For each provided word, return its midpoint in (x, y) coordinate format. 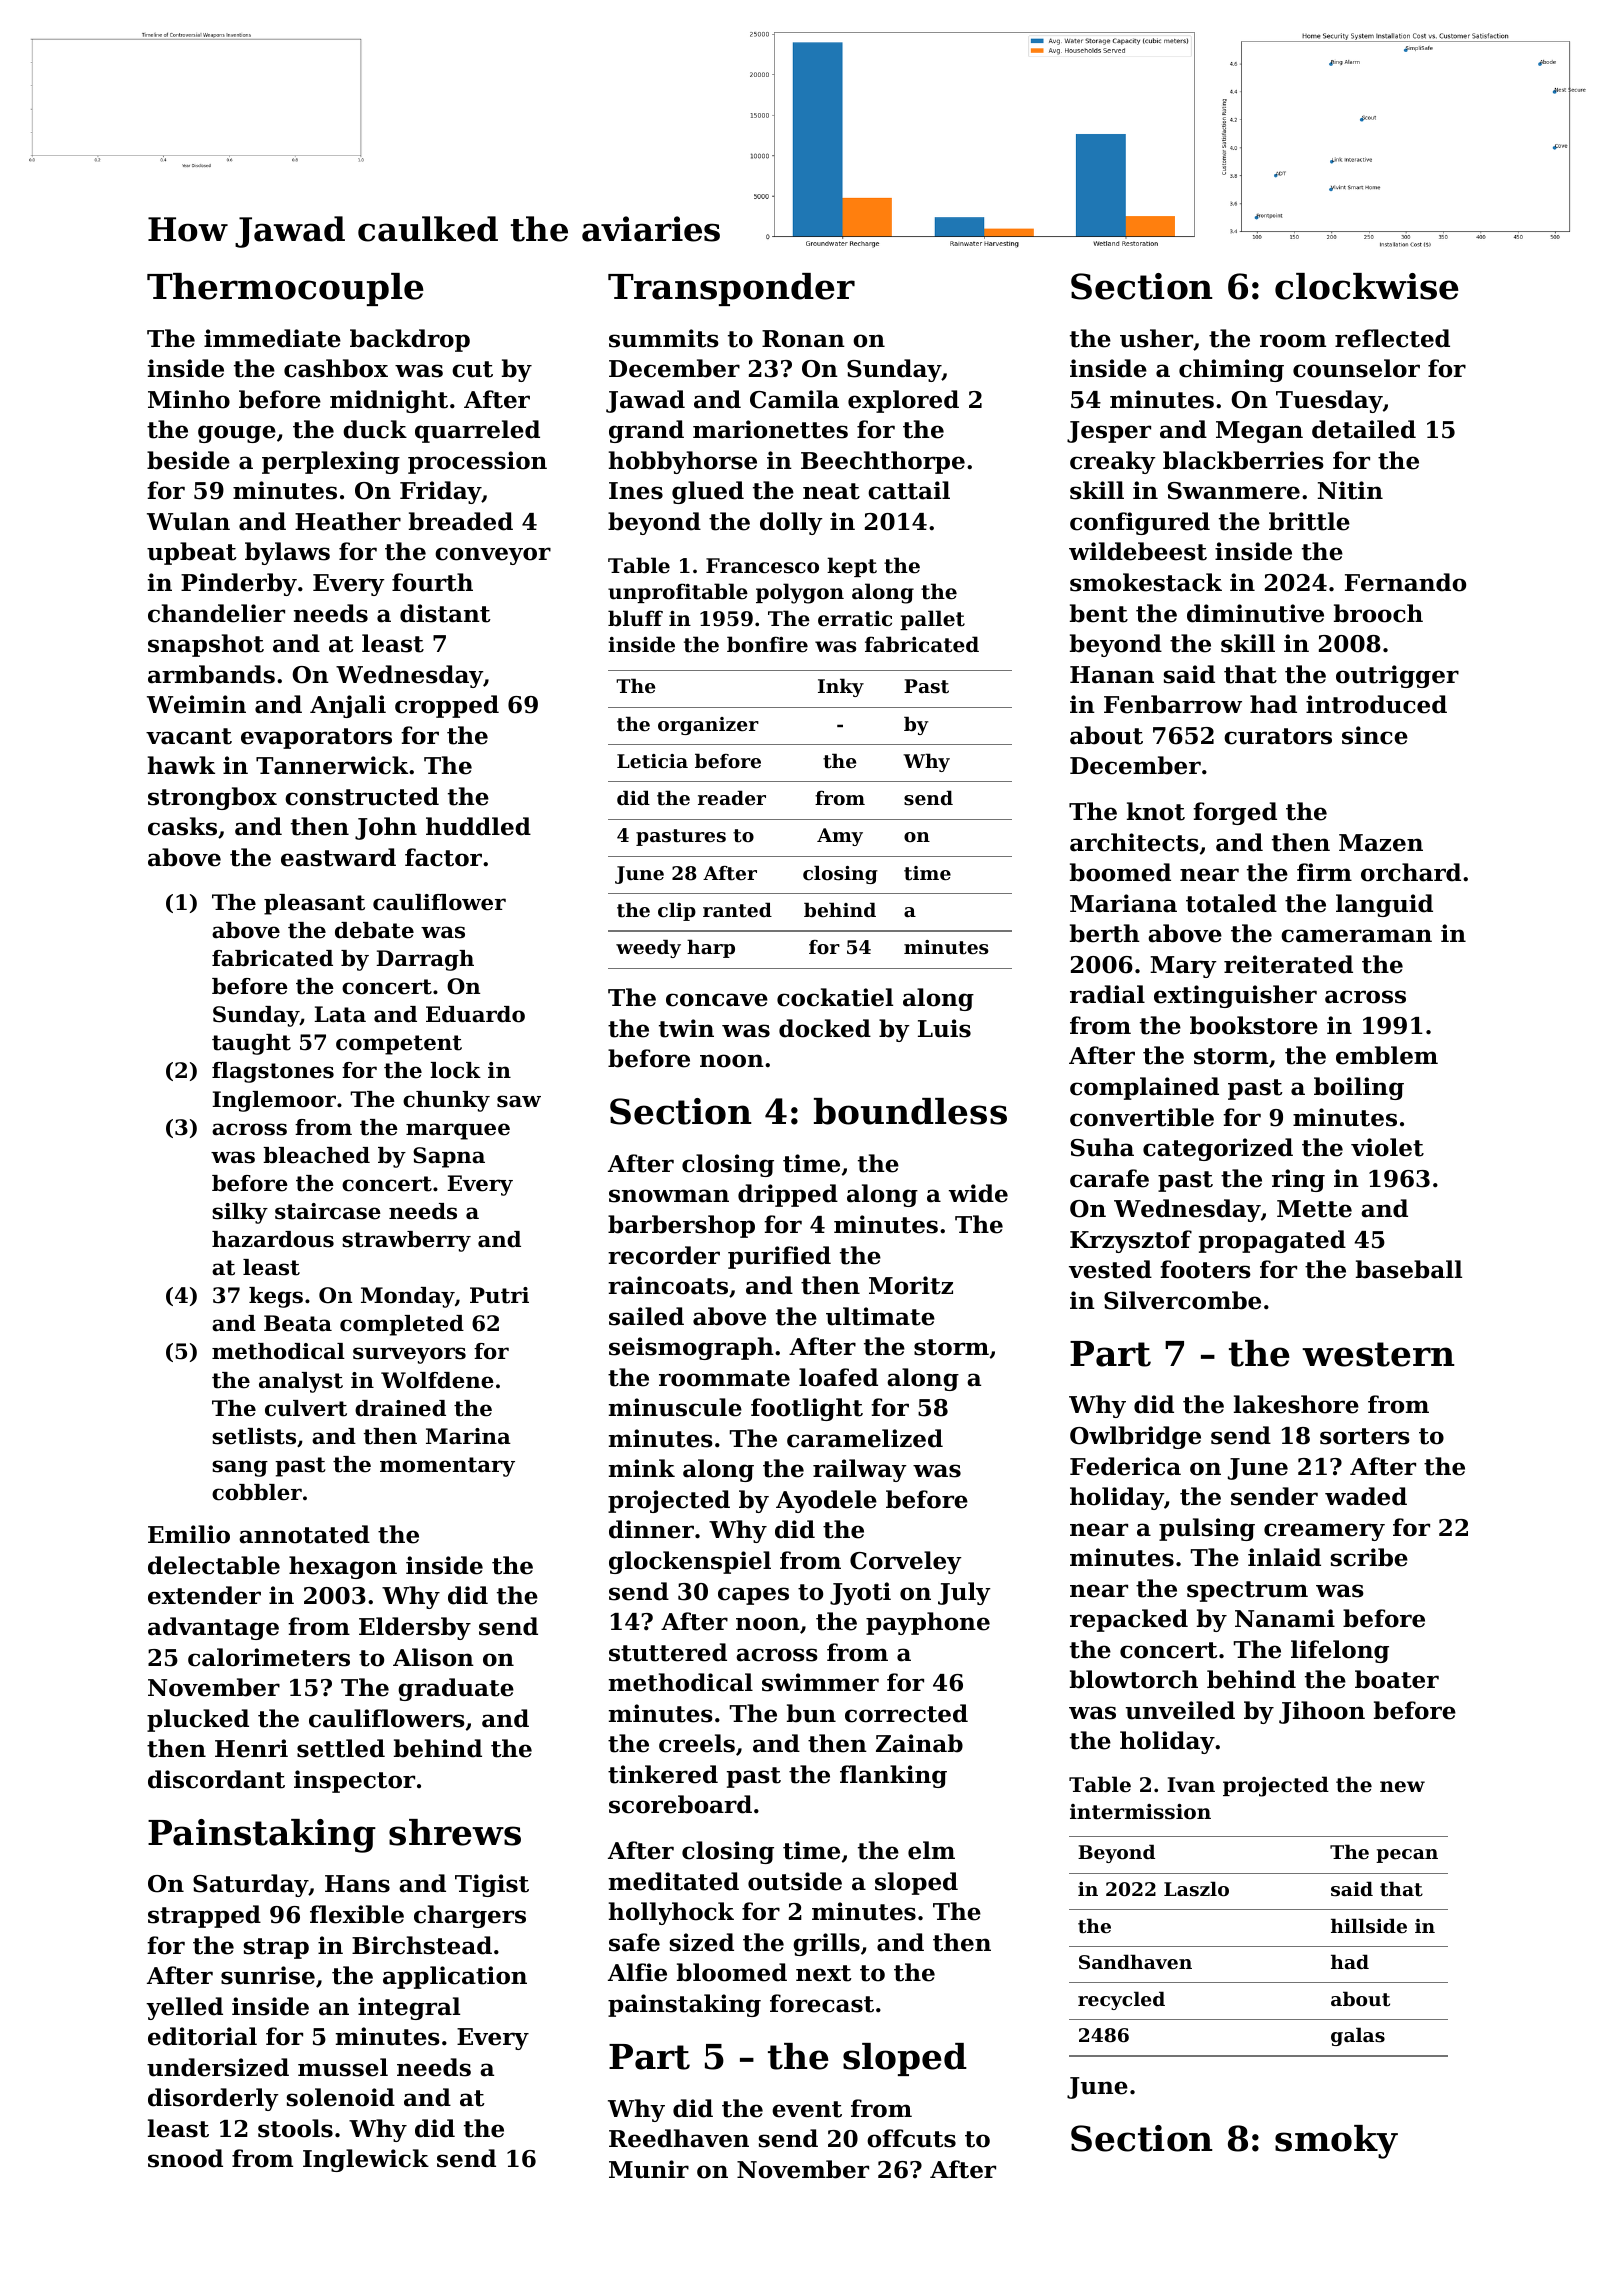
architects (1134, 842)
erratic (855, 619)
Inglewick (366, 2160)
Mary (1183, 967)
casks (182, 826)
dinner (651, 1529)
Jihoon (1322, 1712)
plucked (198, 1720)
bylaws (287, 553)
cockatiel (835, 997)
